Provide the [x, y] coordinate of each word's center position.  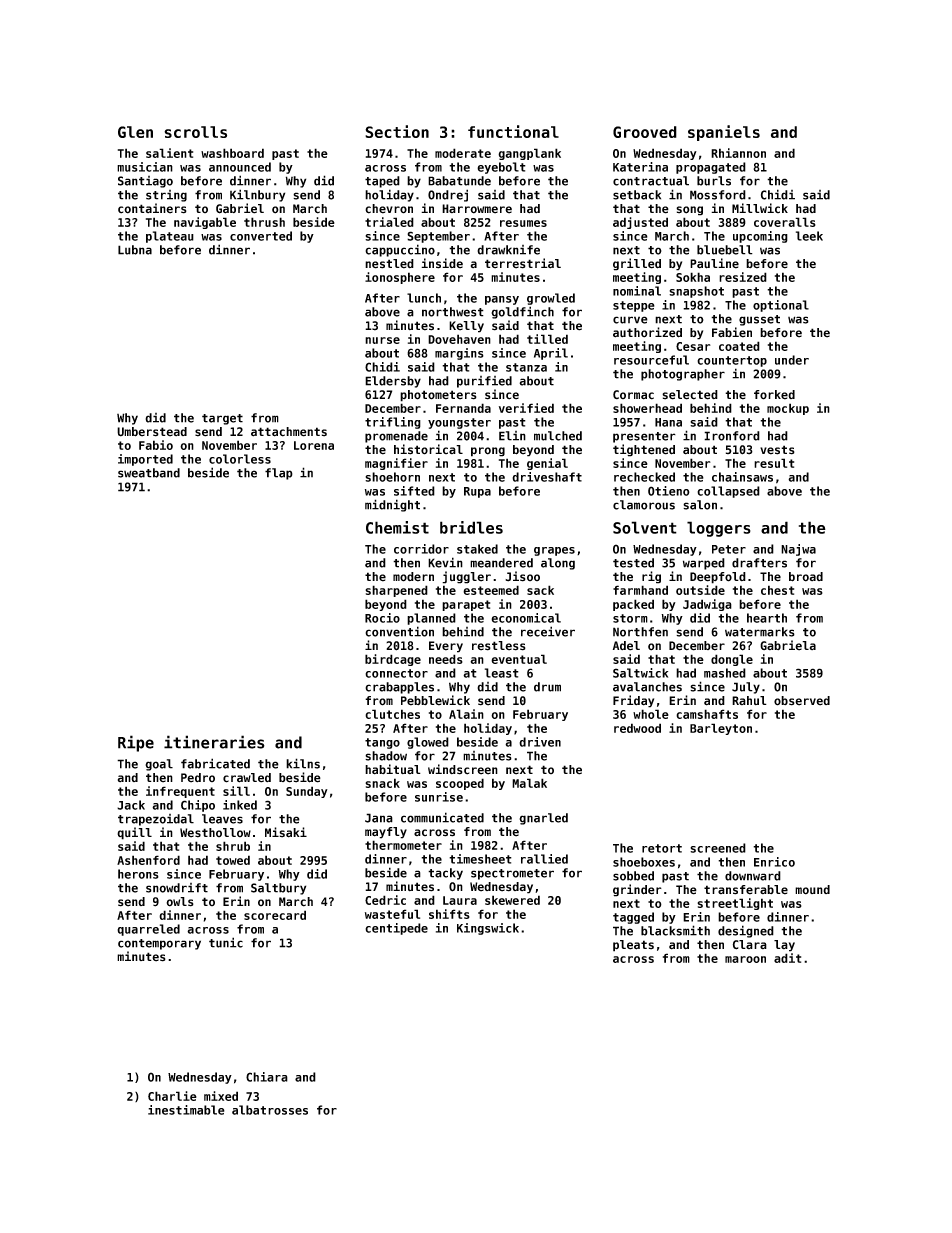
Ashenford [148, 860]
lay [784, 946]
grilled [637, 264]
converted [261, 236]
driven [540, 742]
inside [442, 263]
